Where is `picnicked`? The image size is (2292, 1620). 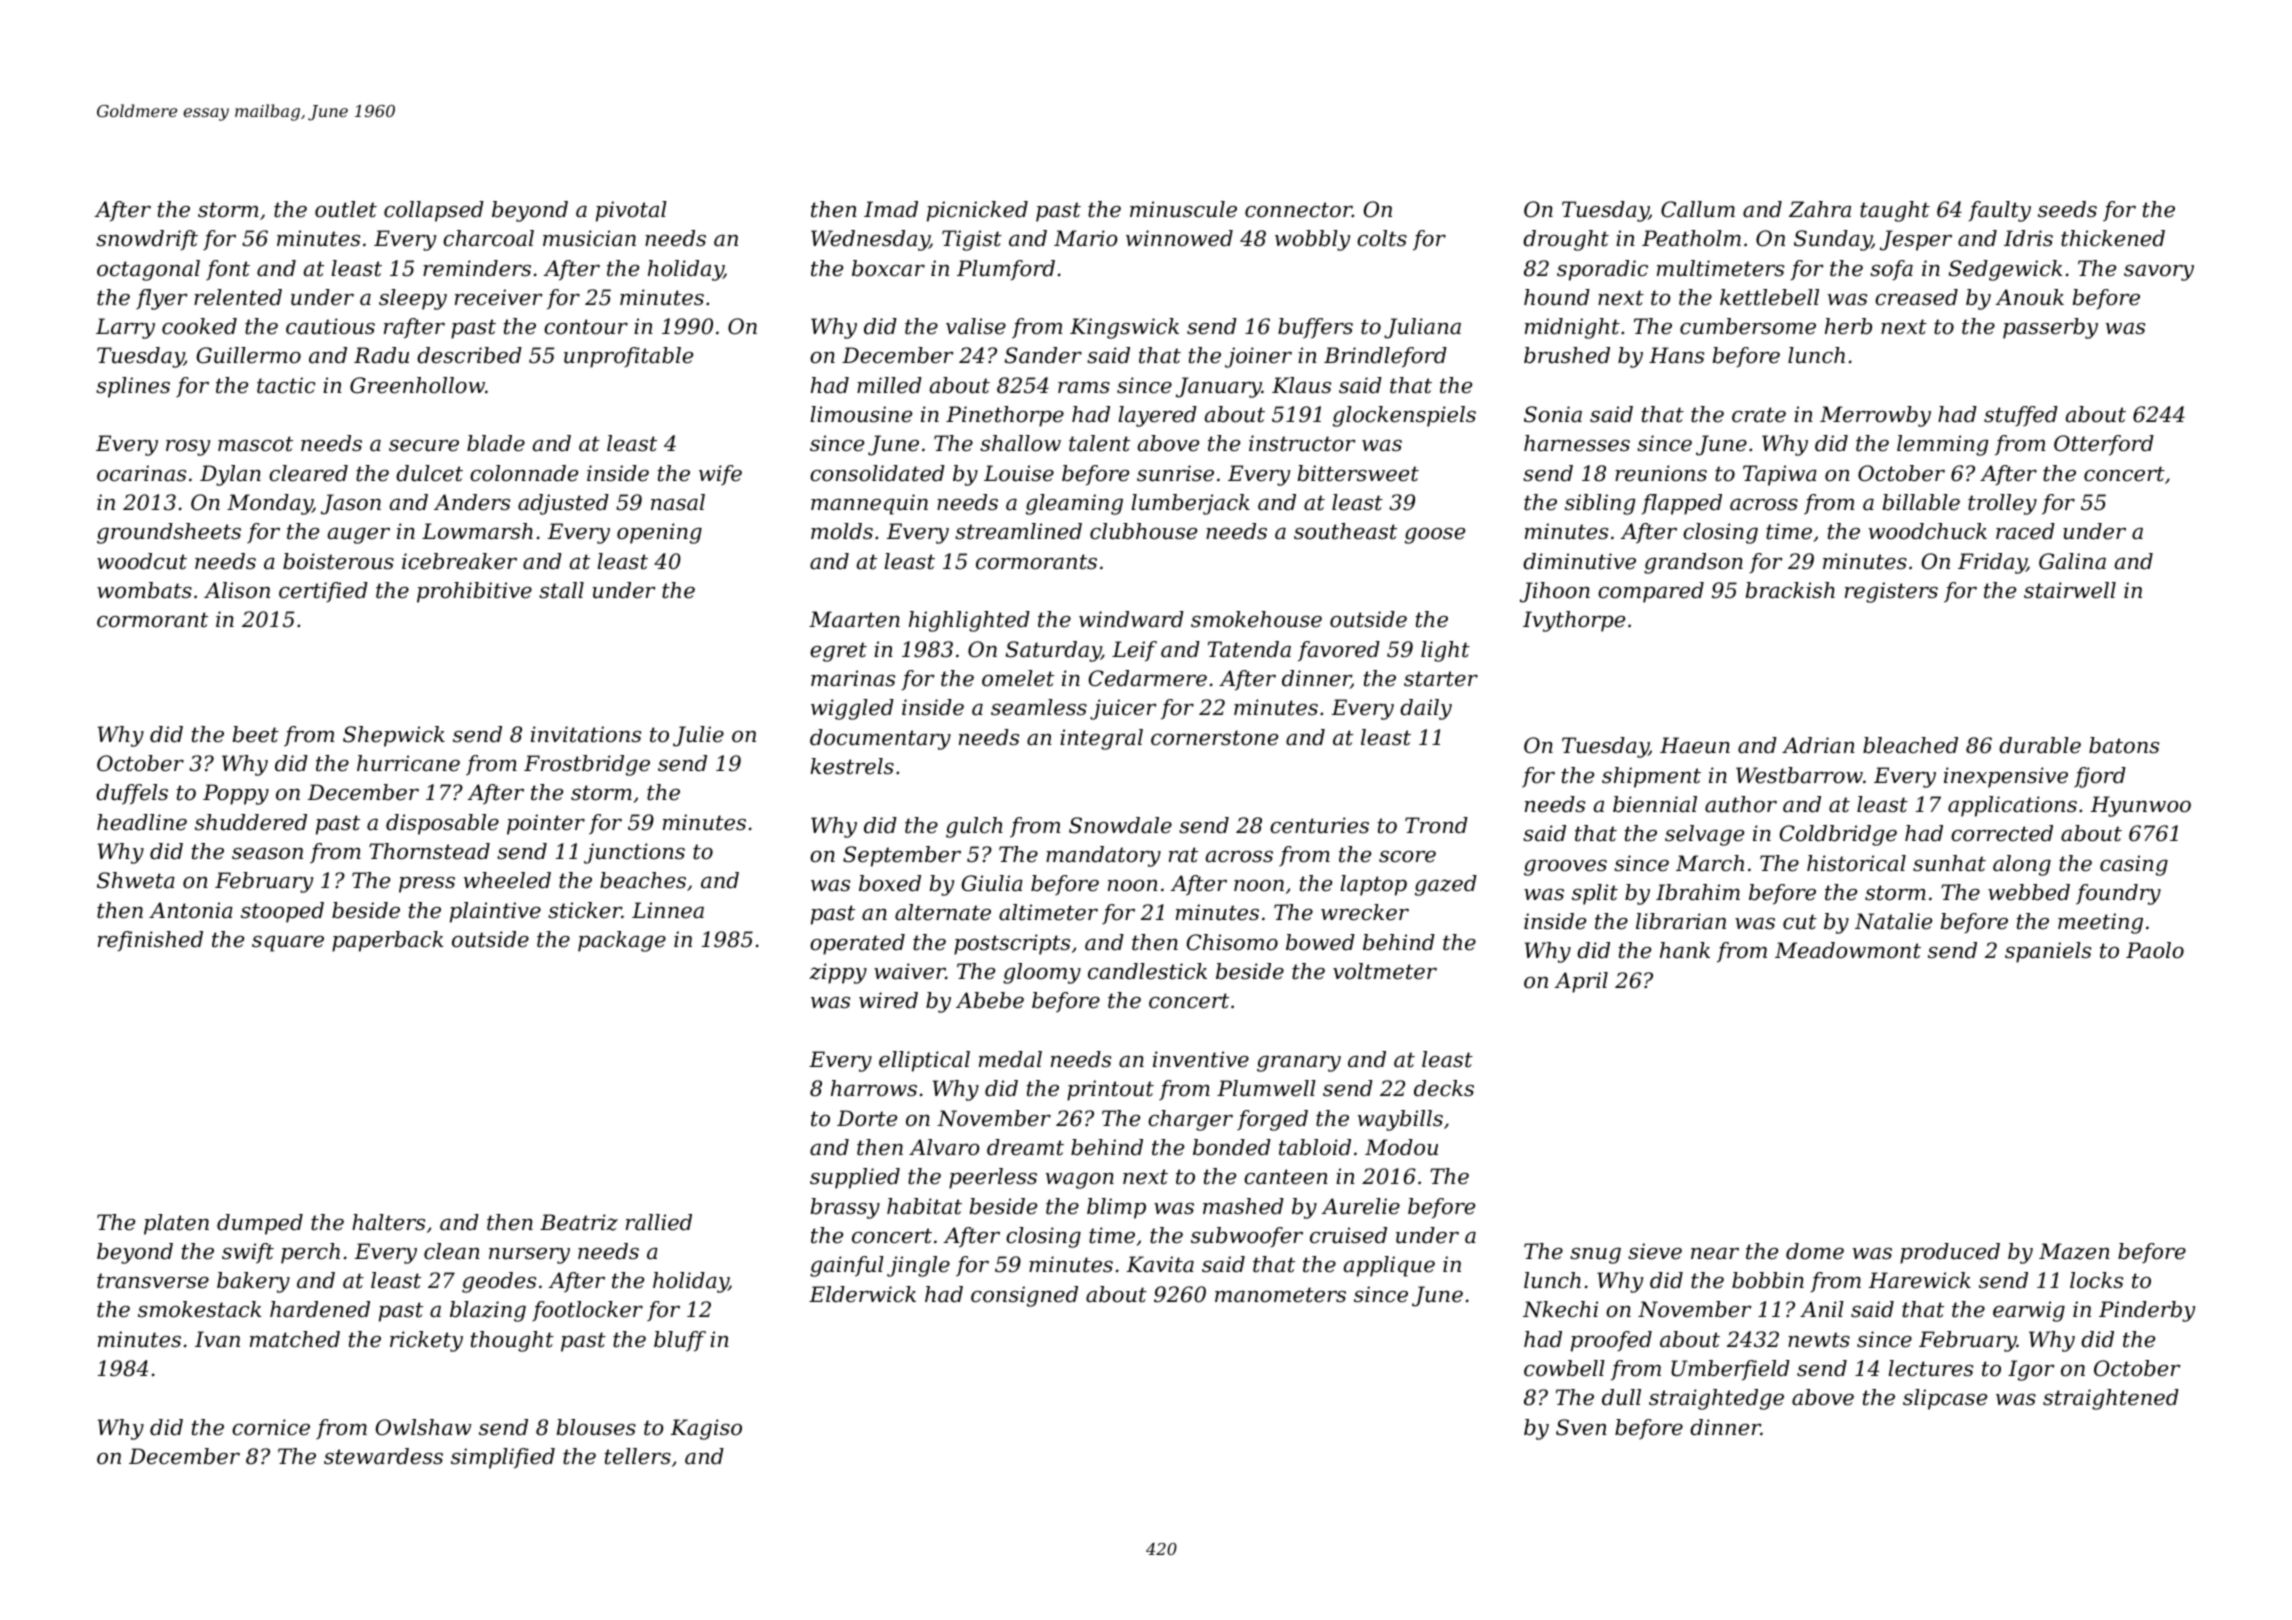
picnicked is located at coordinates (977, 211).
